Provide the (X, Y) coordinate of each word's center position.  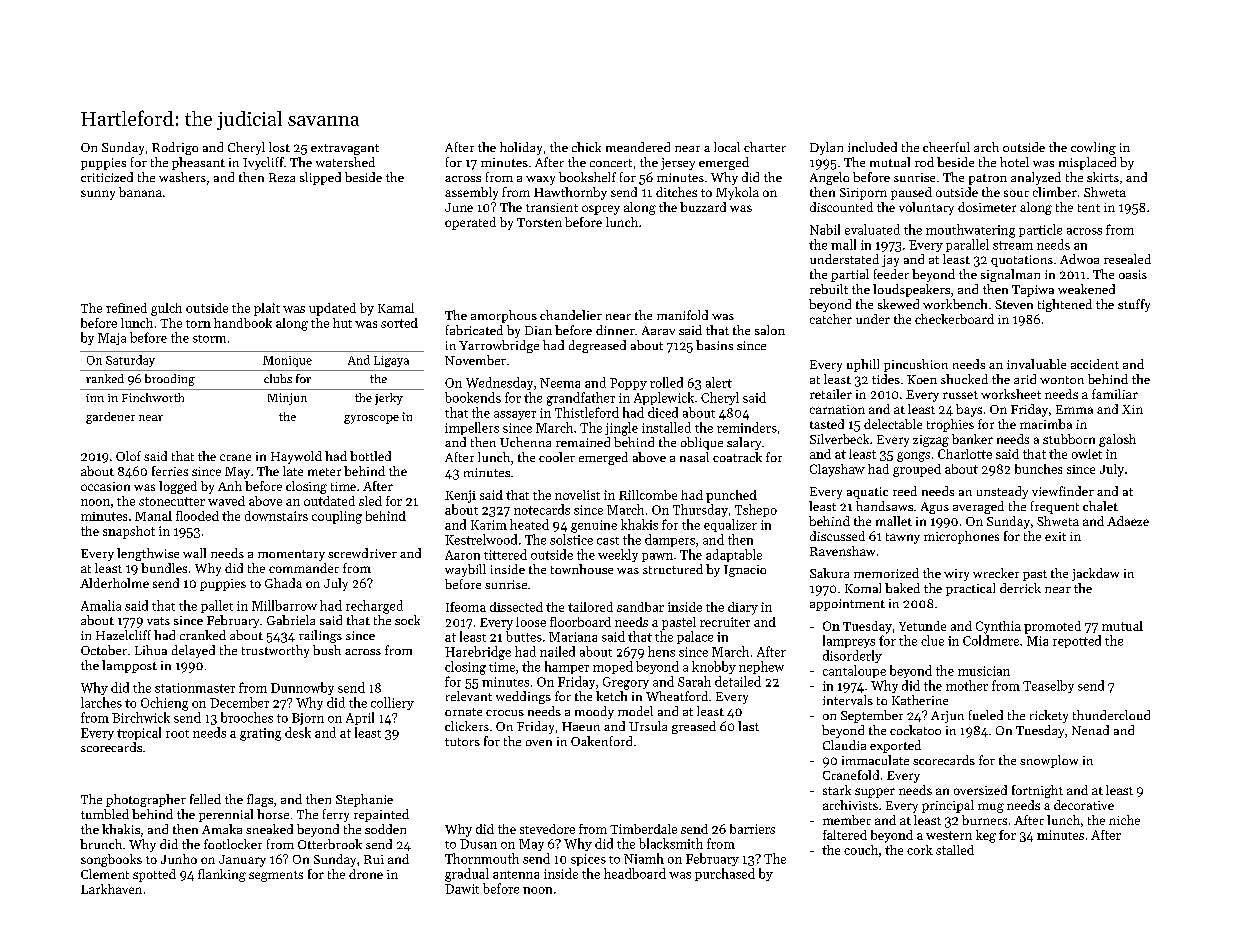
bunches (1038, 469)
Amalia (101, 605)
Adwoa (1079, 259)
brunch (101, 844)
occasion (105, 486)
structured (673, 569)
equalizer (730, 525)
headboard (635, 873)
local (727, 147)
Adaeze (1128, 521)
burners (984, 820)
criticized (107, 177)
